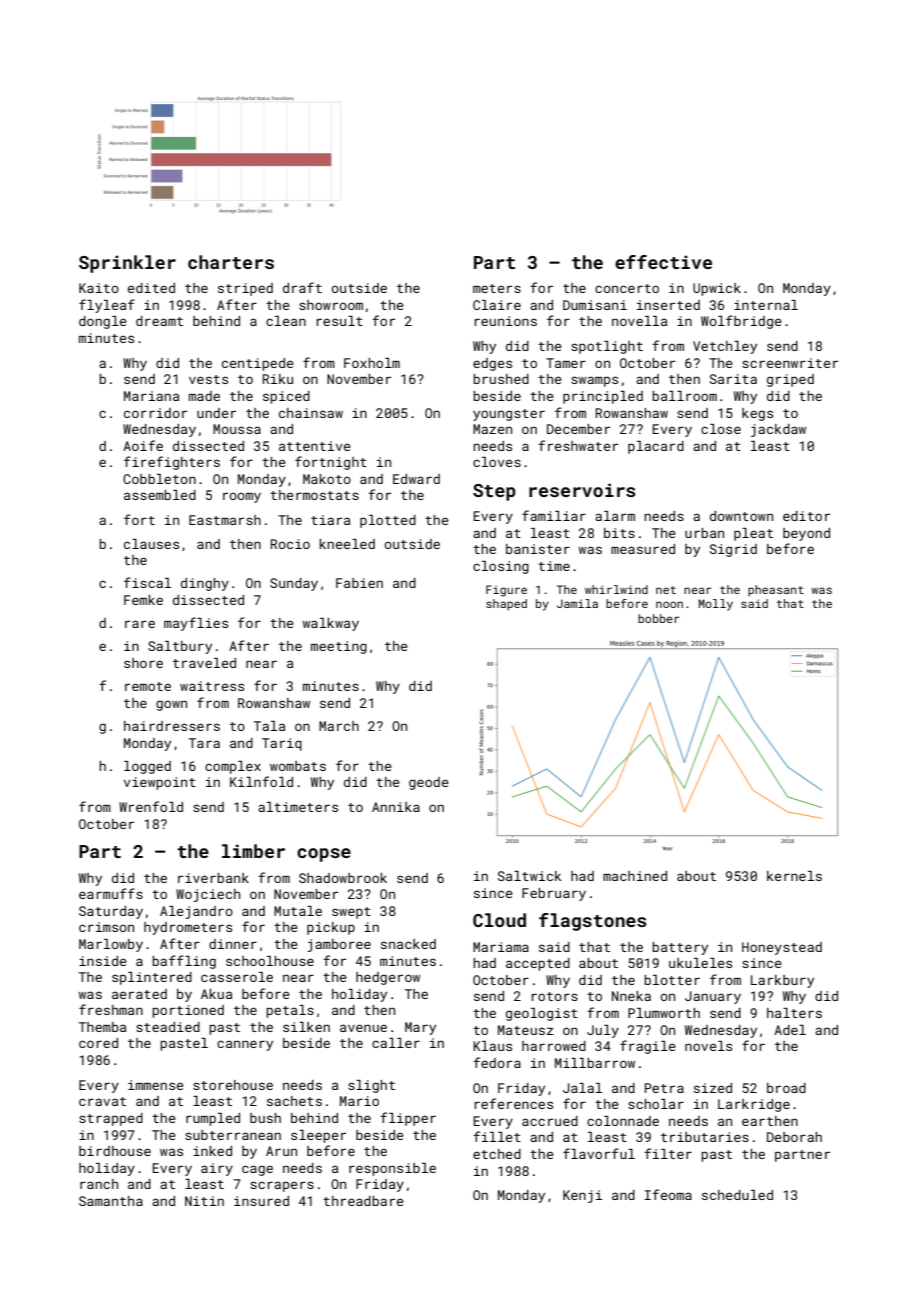 This page has height=1308, width=924. What do you see at coordinates (506, 605) in the page?
I see `shaped` at bounding box center [506, 605].
